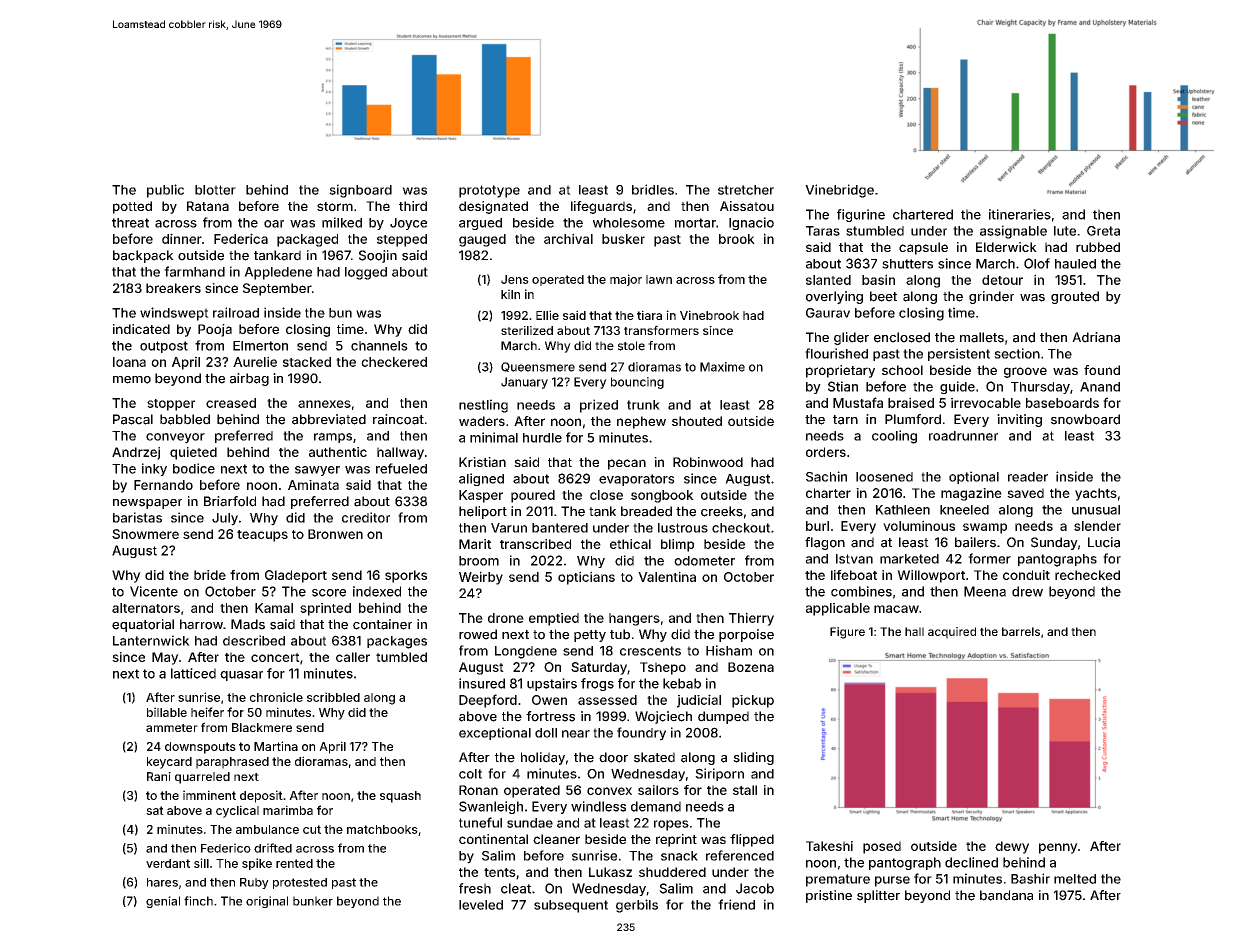  What do you see at coordinates (884, 477) in the screenshot?
I see `loosened` at bounding box center [884, 477].
